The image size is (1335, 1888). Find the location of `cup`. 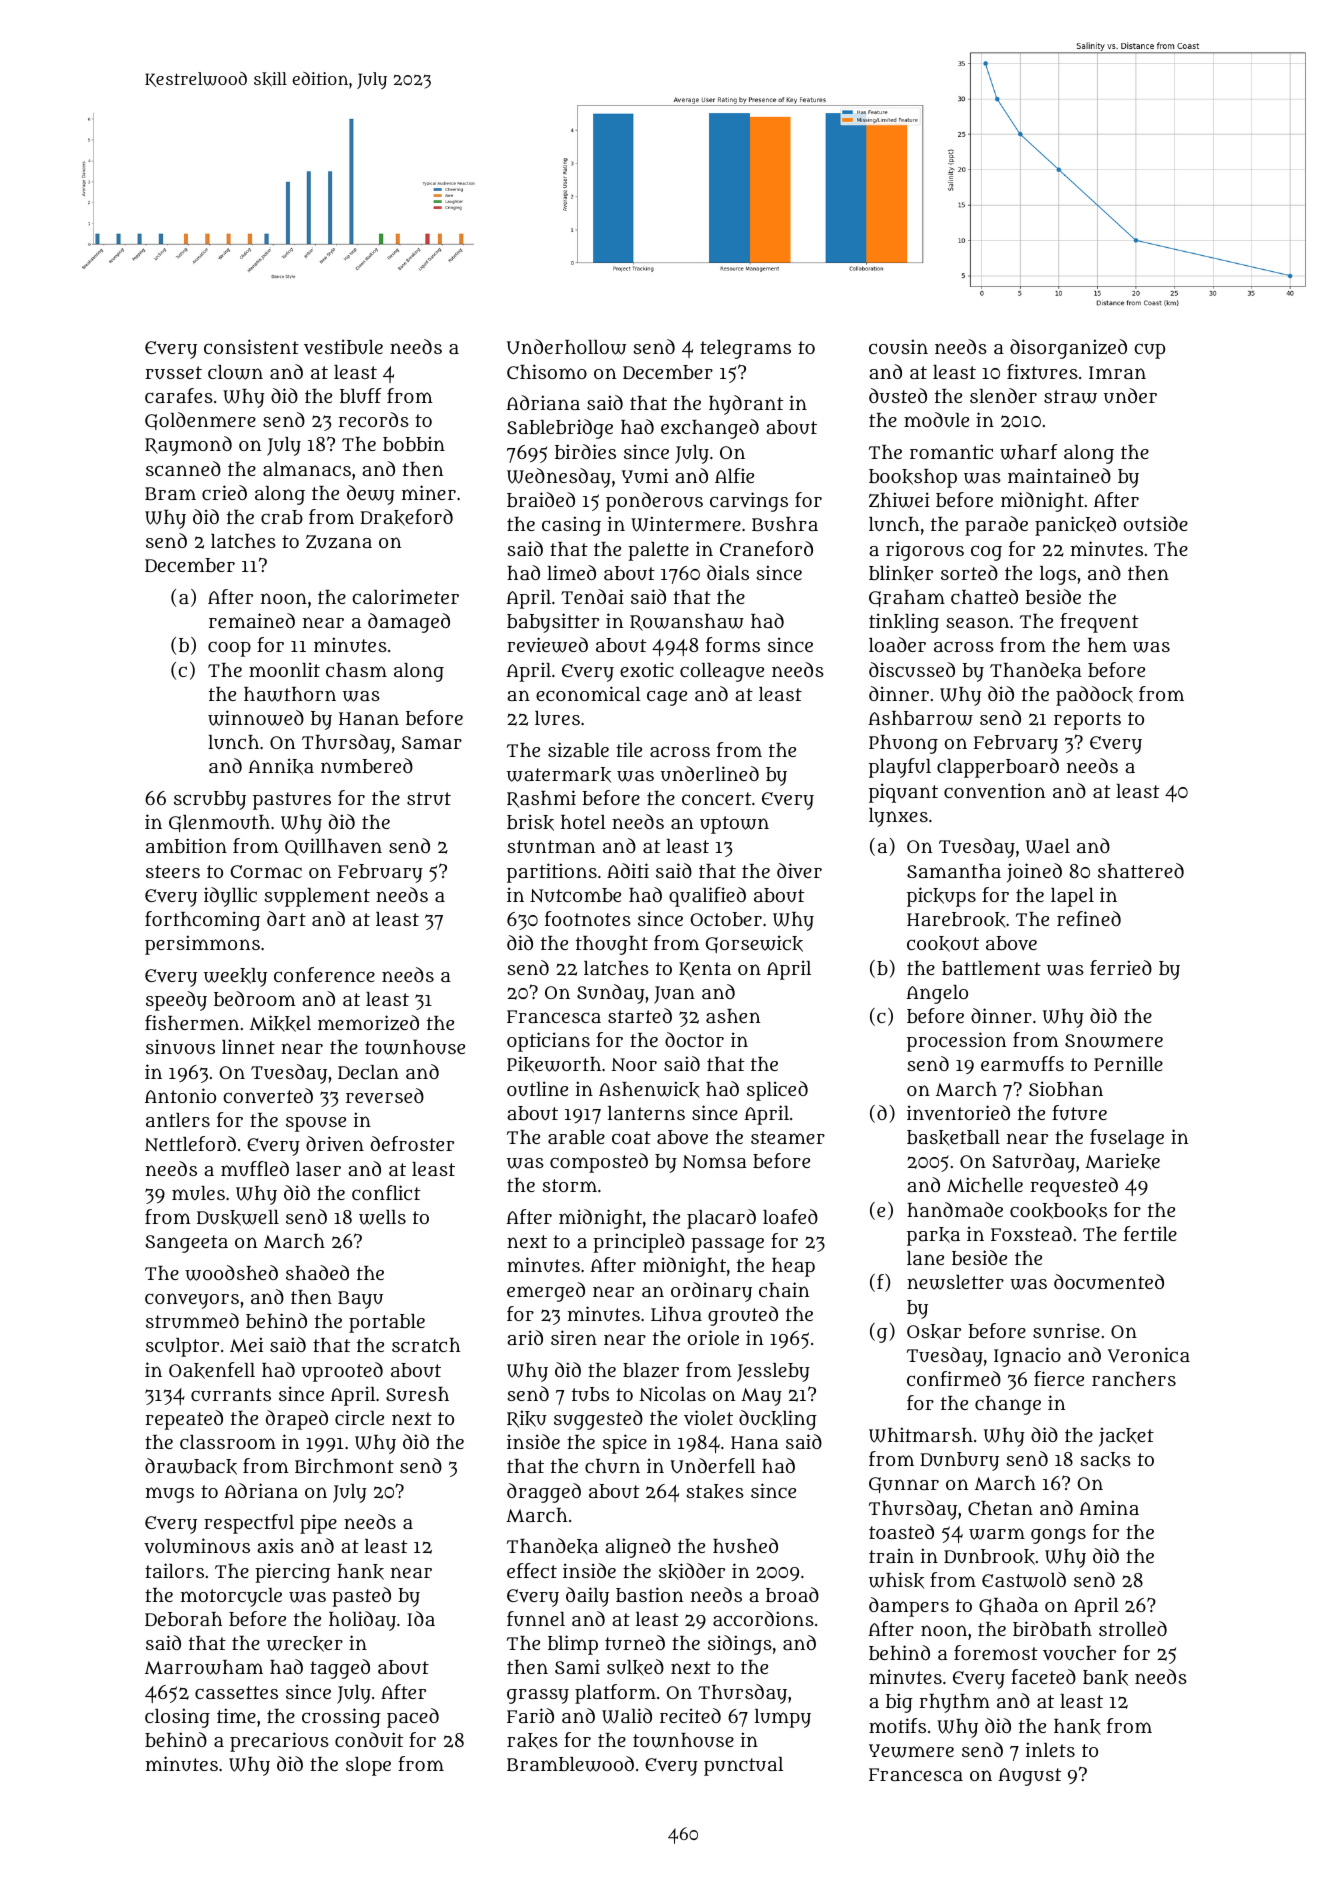

cup is located at coordinates (1149, 351).
